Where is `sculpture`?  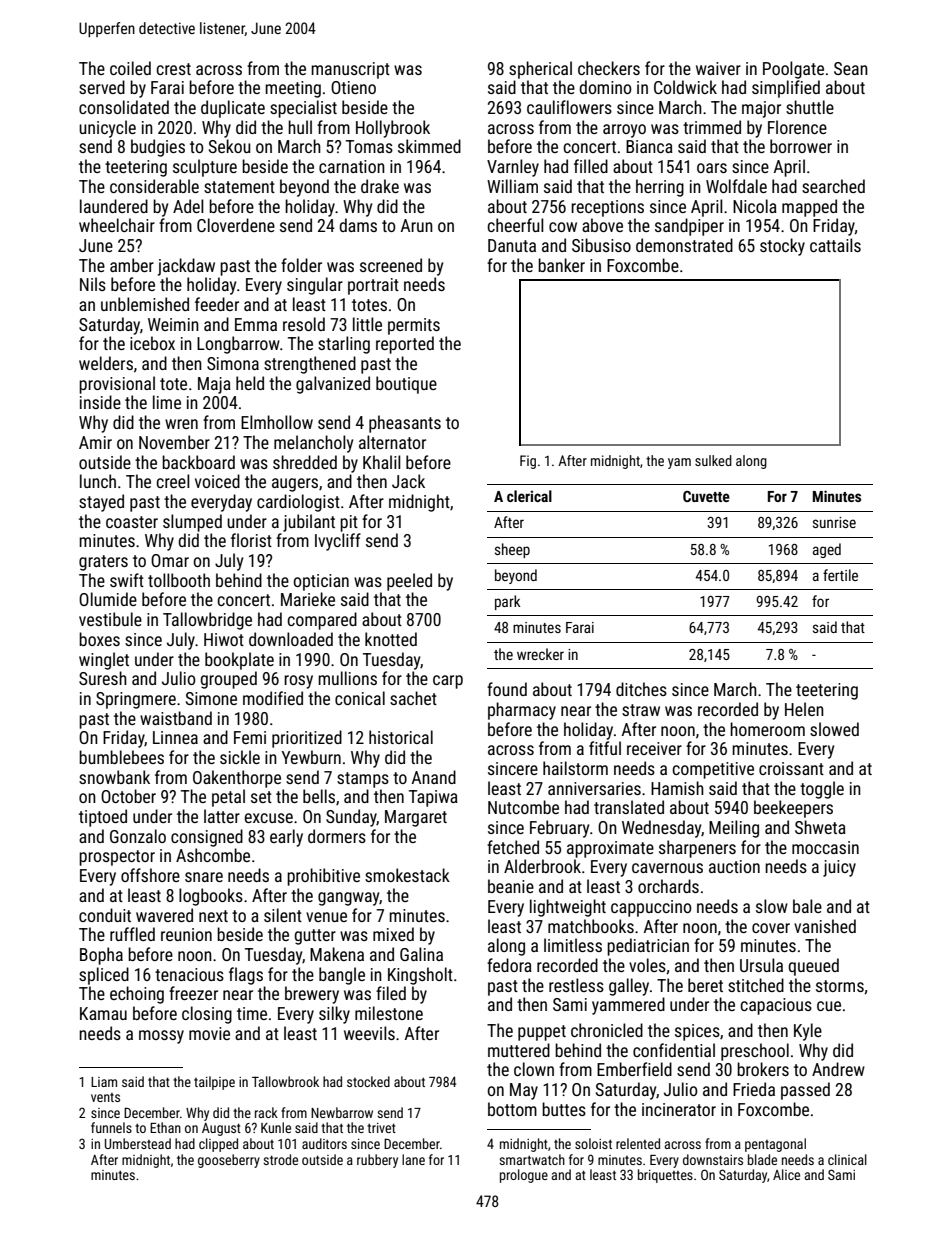
sculpture is located at coordinates (205, 168).
